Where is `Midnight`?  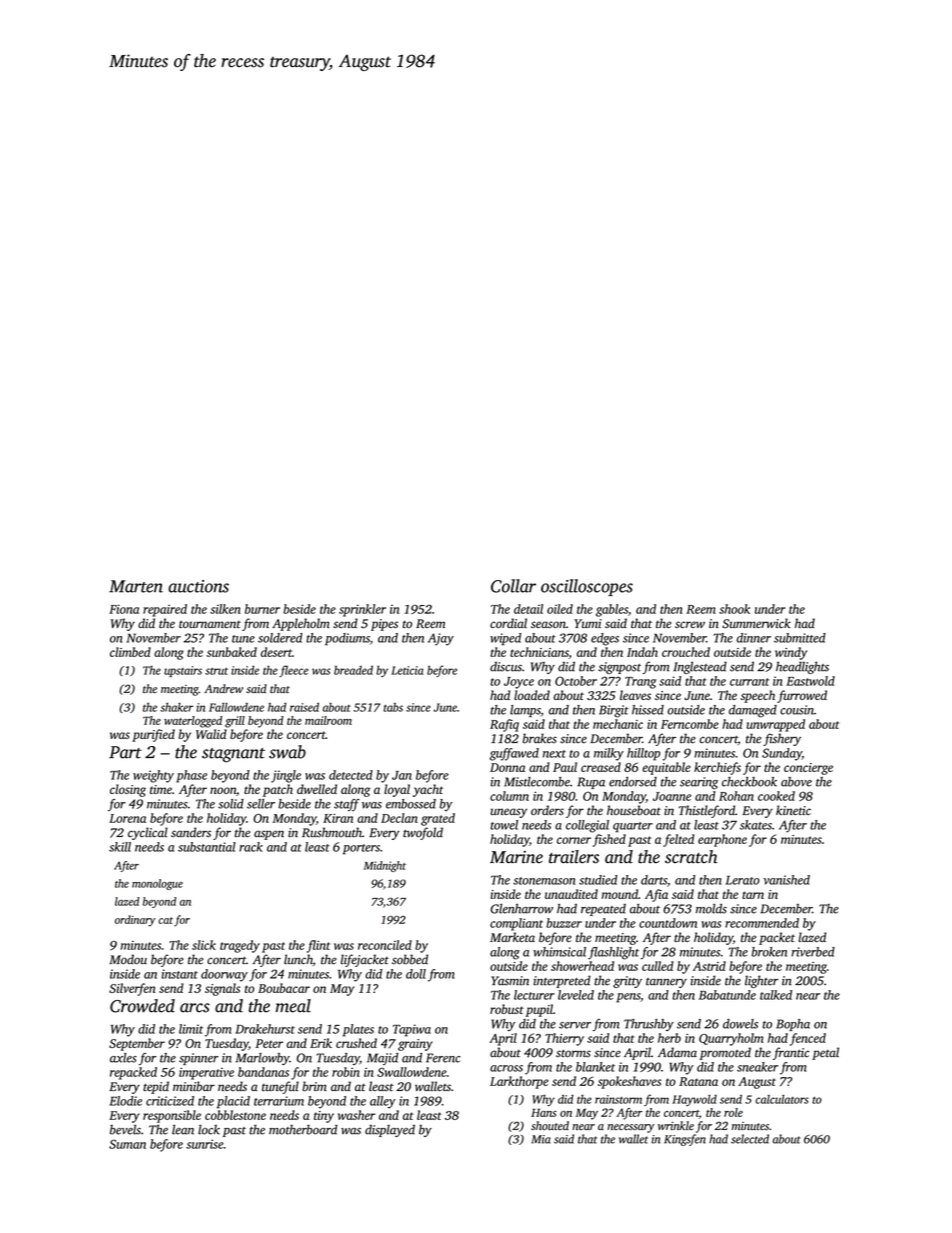
Midnight is located at coordinates (385, 866).
